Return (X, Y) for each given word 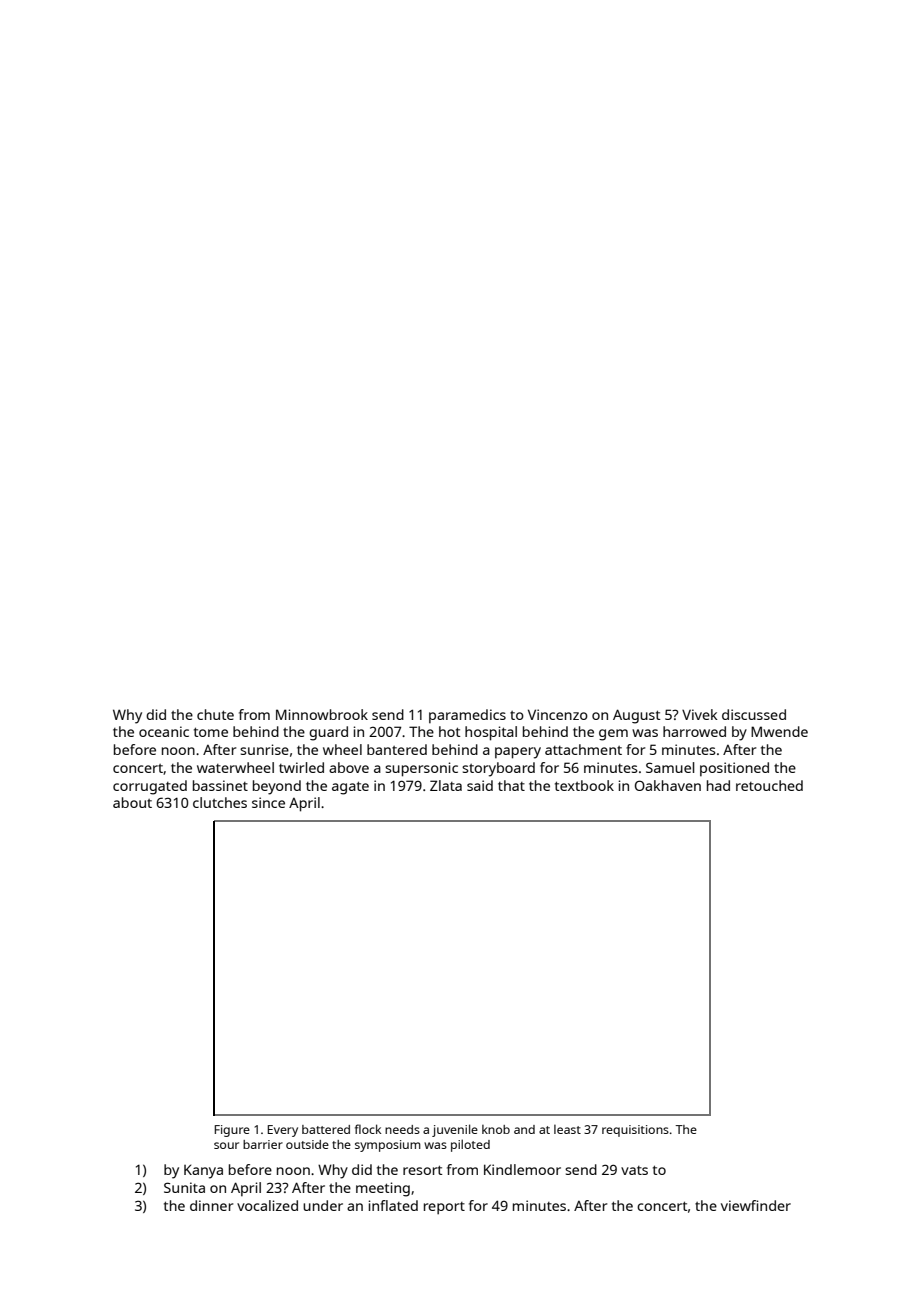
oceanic (164, 731)
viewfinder (756, 1205)
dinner (211, 1205)
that (511, 785)
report (444, 1208)
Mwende (779, 731)
